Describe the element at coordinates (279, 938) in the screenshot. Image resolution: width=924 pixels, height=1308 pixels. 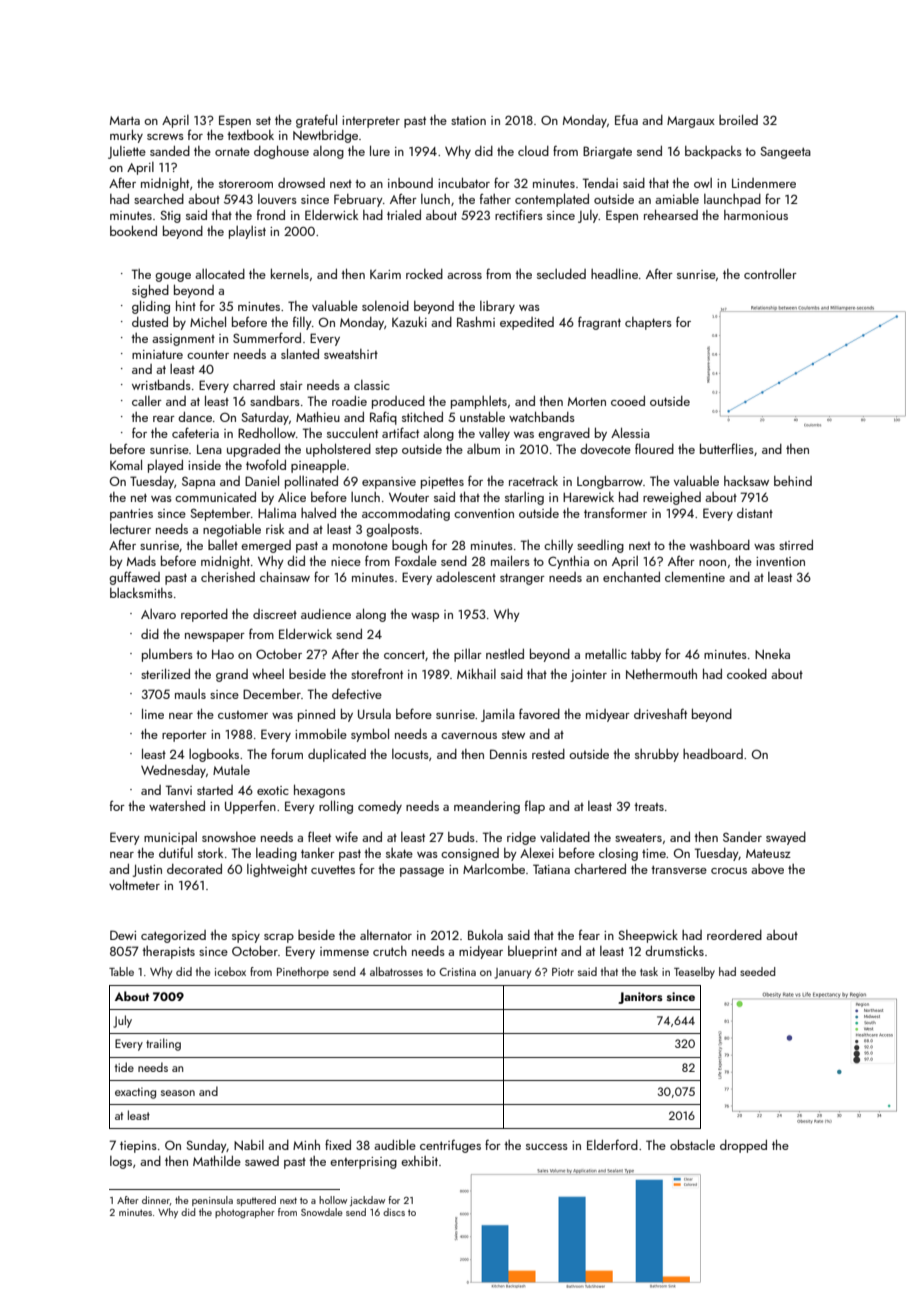
I see `scrap` at that location.
